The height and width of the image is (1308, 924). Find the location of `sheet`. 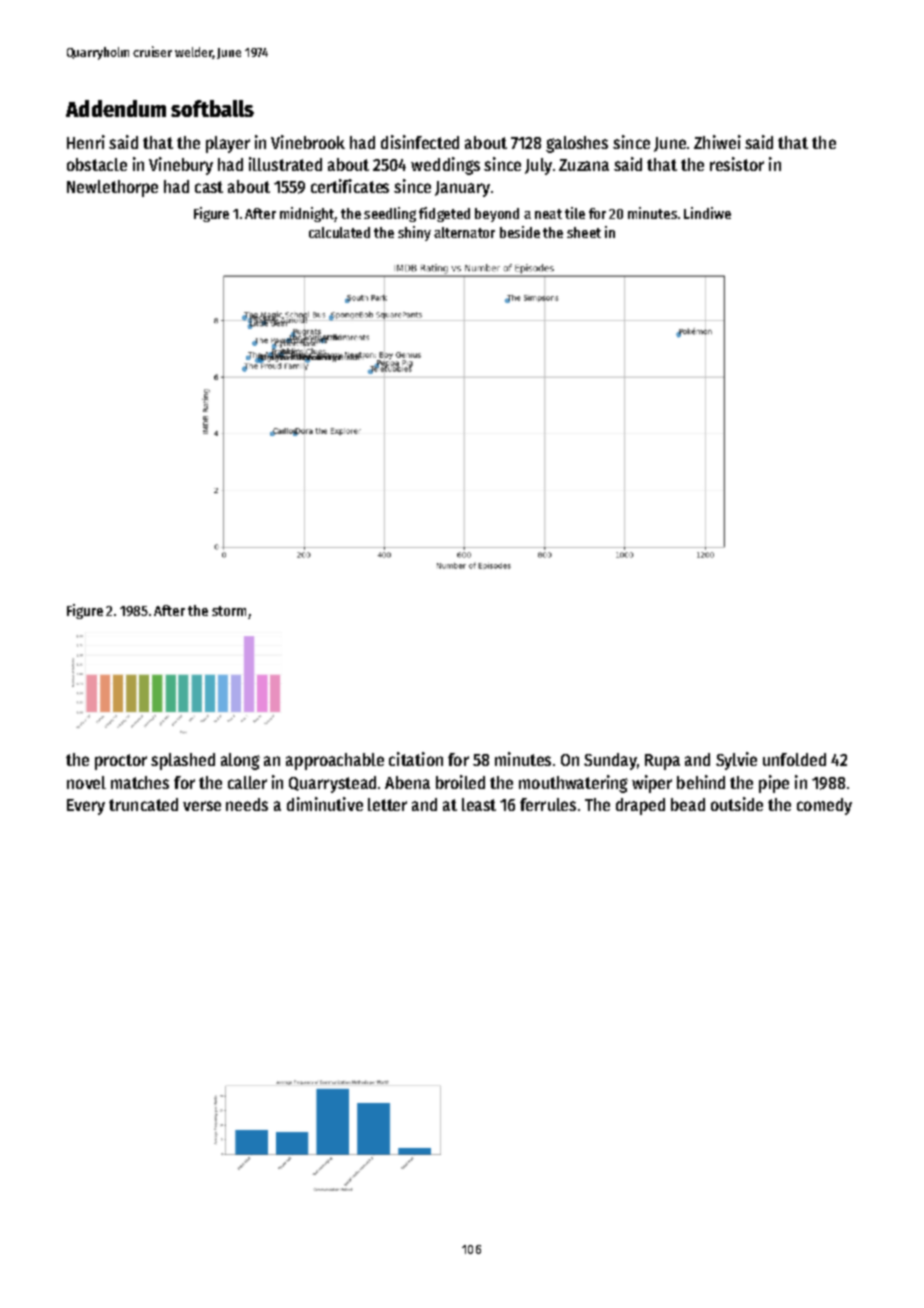

sheet is located at coordinates (584, 232).
